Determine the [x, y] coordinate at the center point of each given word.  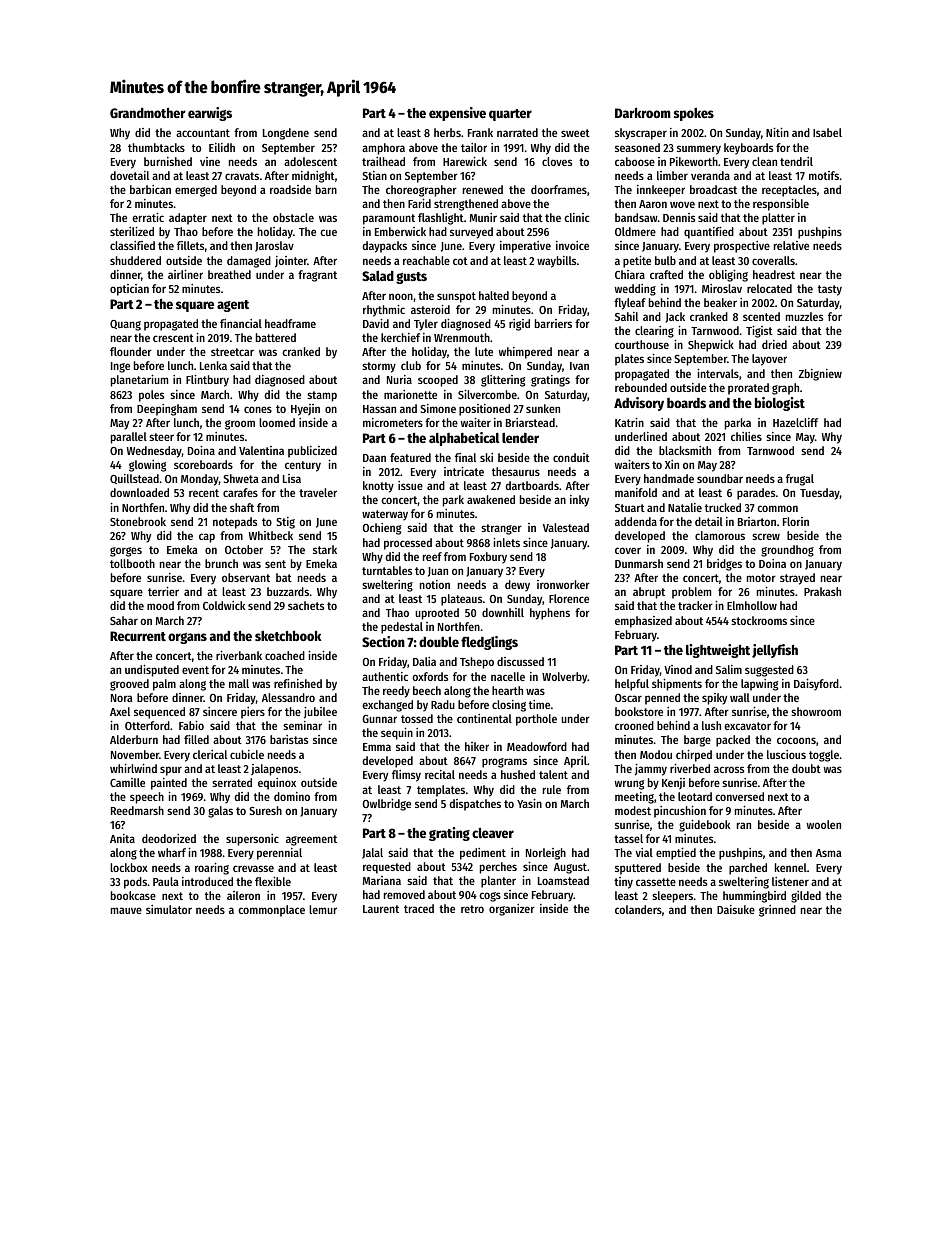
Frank [480, 132]
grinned [777, 911]
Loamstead [563, 880]
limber [672, 175]
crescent [173, 338]
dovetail [129, 175]
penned [662, 699]
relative [791, 245]
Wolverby [564, 678]
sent [275, 564]
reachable [426, 260]
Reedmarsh [137, 810]
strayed [797, 579]
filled [196, 739]
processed [408, 544]
